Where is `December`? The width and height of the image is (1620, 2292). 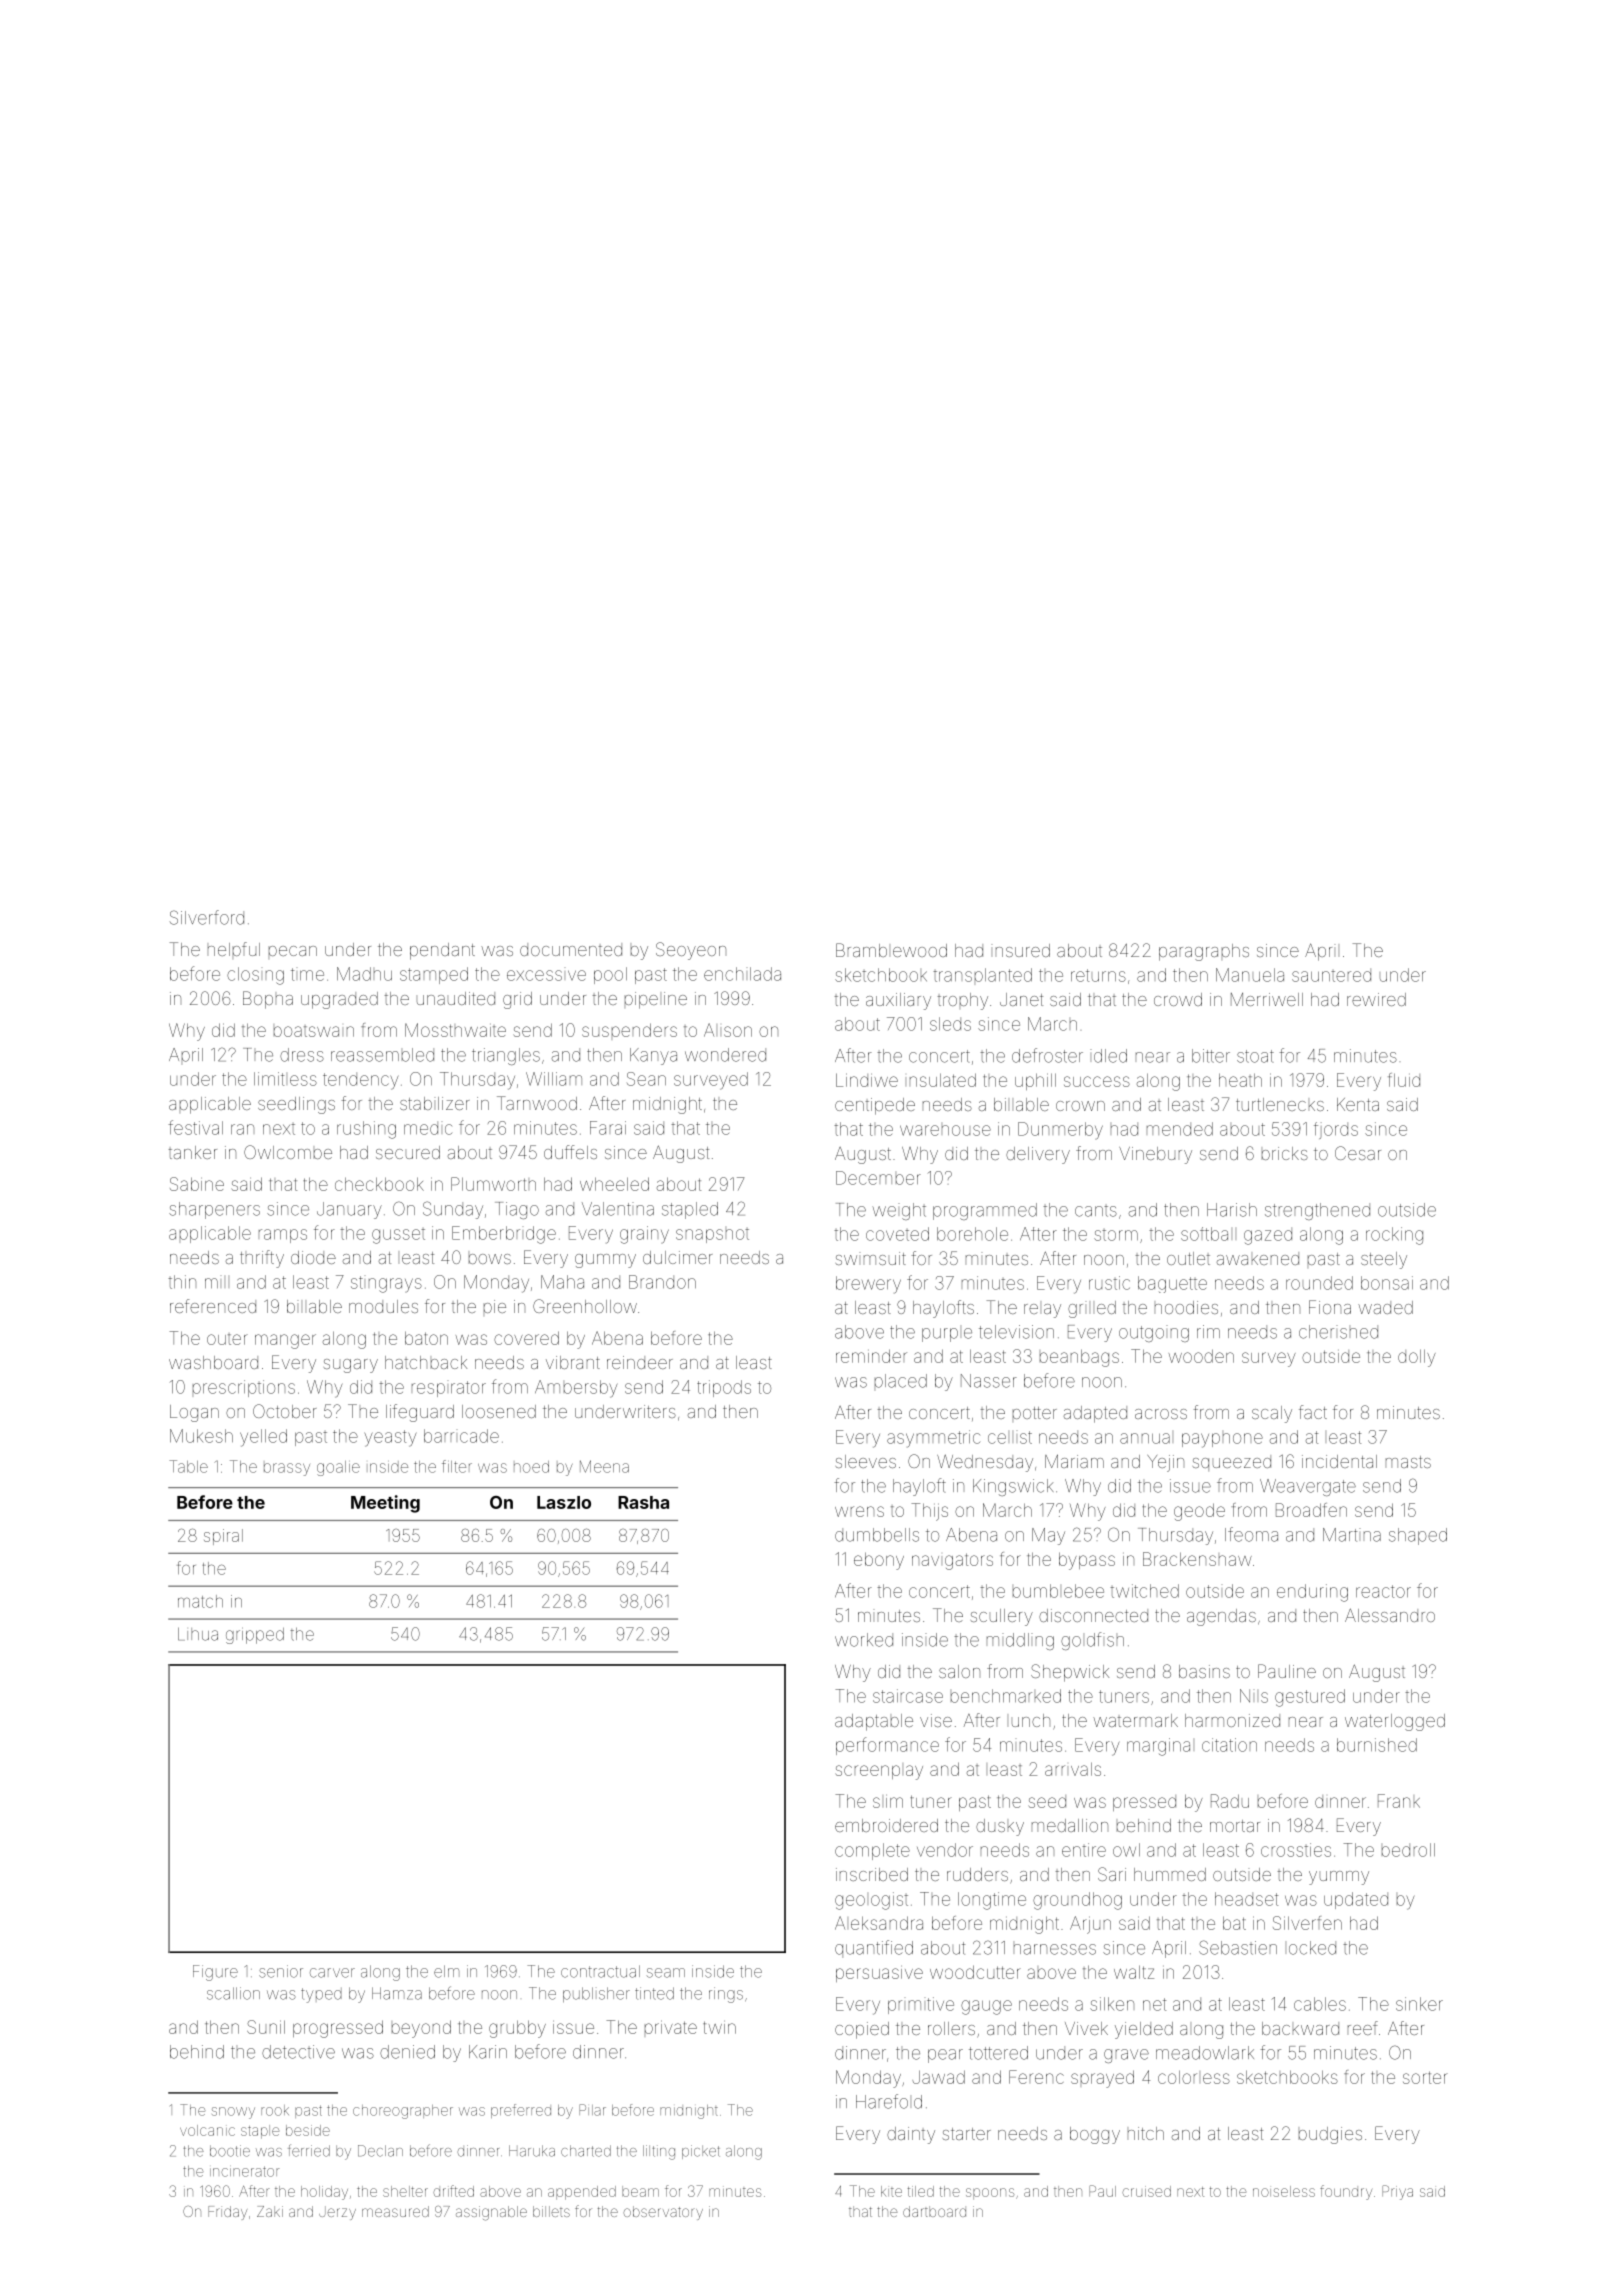
December is located at coordinates (878, 1178).
